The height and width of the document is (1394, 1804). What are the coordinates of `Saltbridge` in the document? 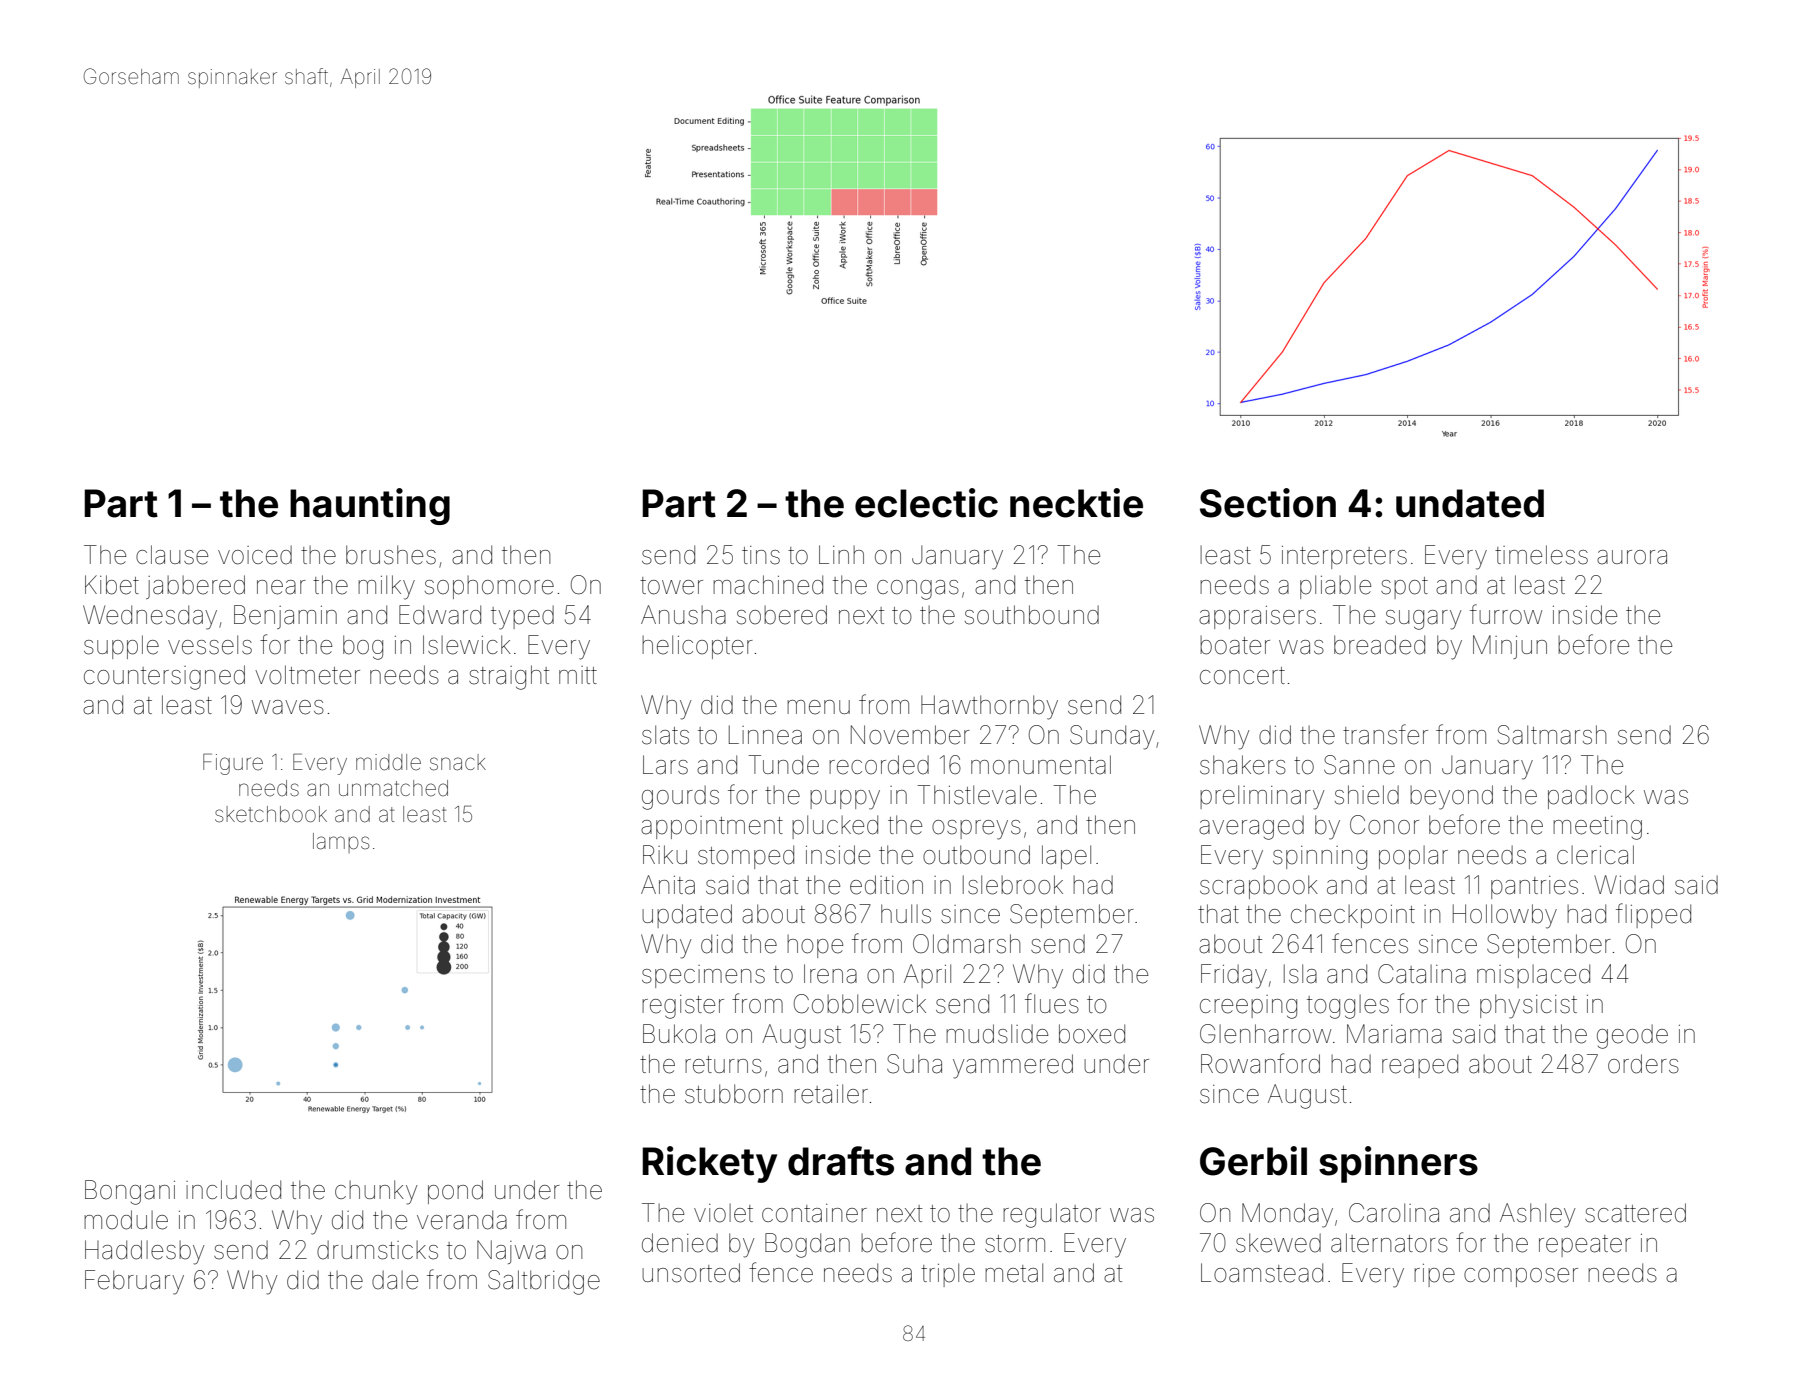 It's located at (544, 1282).
